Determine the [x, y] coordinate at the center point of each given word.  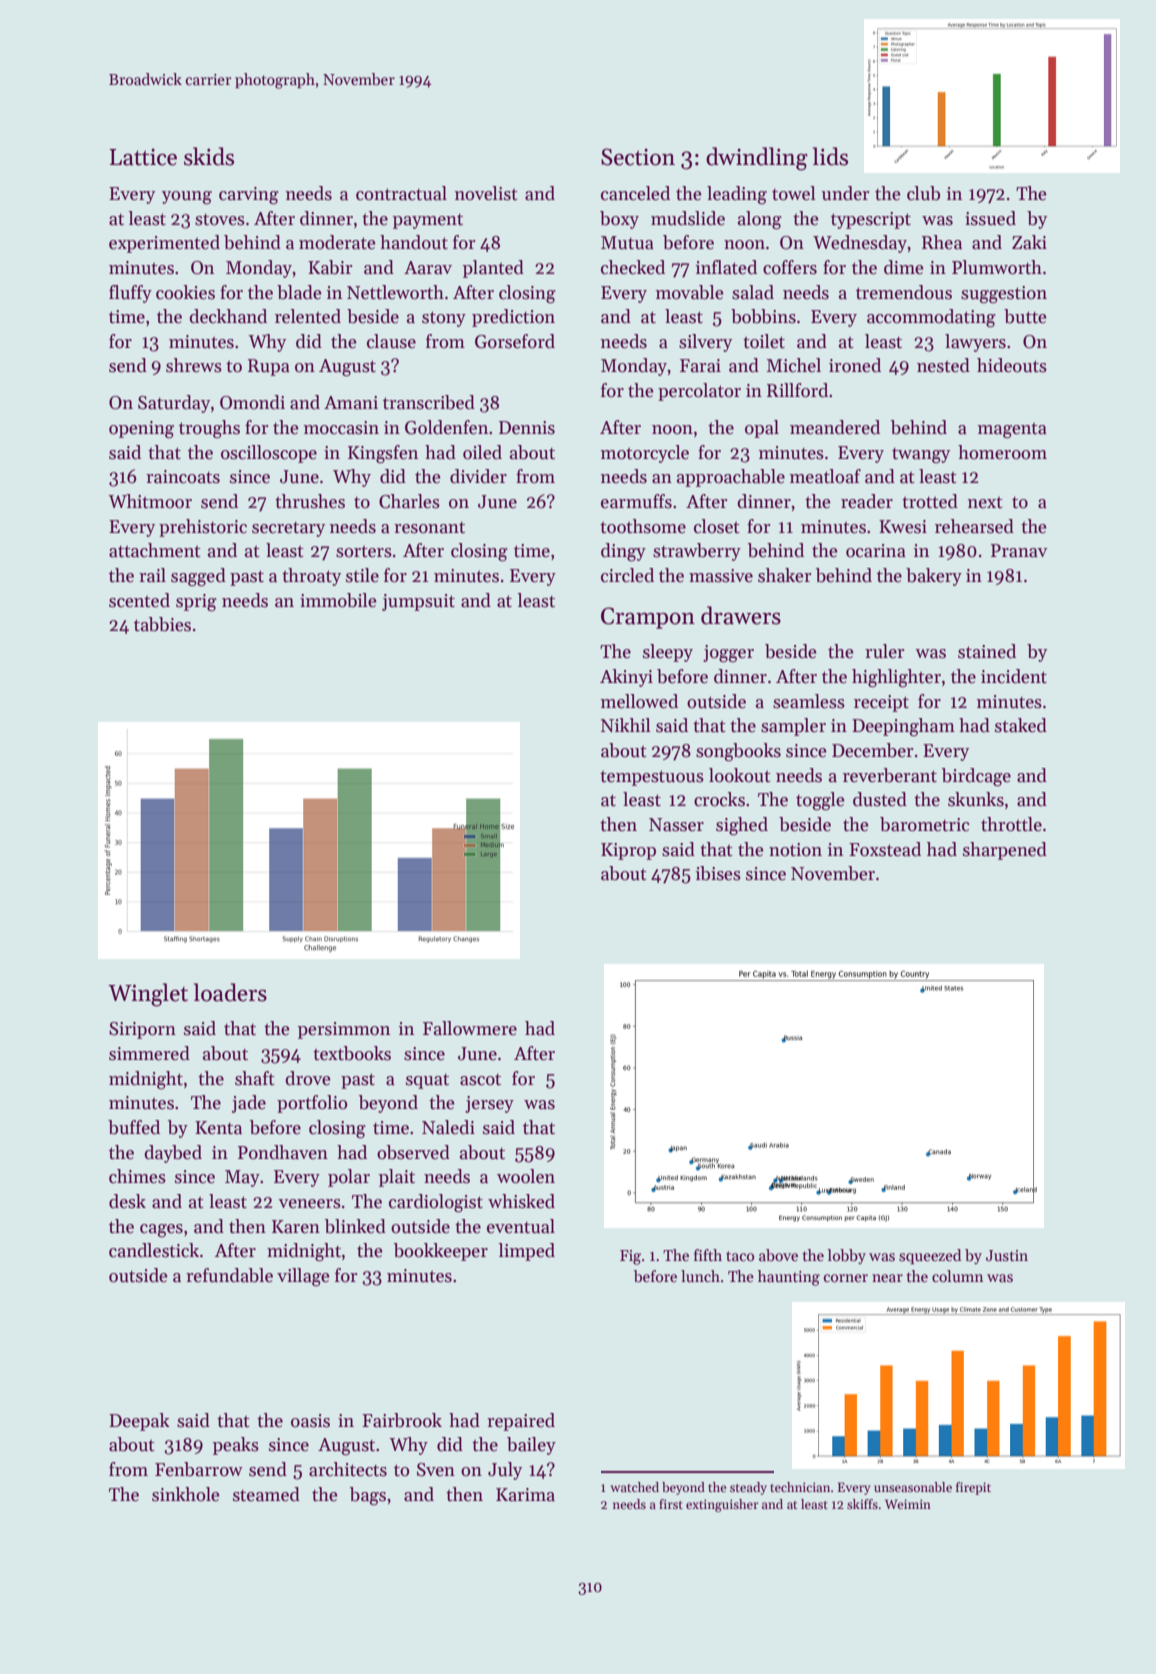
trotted [930, 501]
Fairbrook [402, 1420]
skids [209, 156]
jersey [489, 1104]
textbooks [352, 1053]
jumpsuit [418, 602]
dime [904, 267]
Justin [1007, 1256]
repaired [521, 1422]
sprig [196, 603]
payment [428, 221]
